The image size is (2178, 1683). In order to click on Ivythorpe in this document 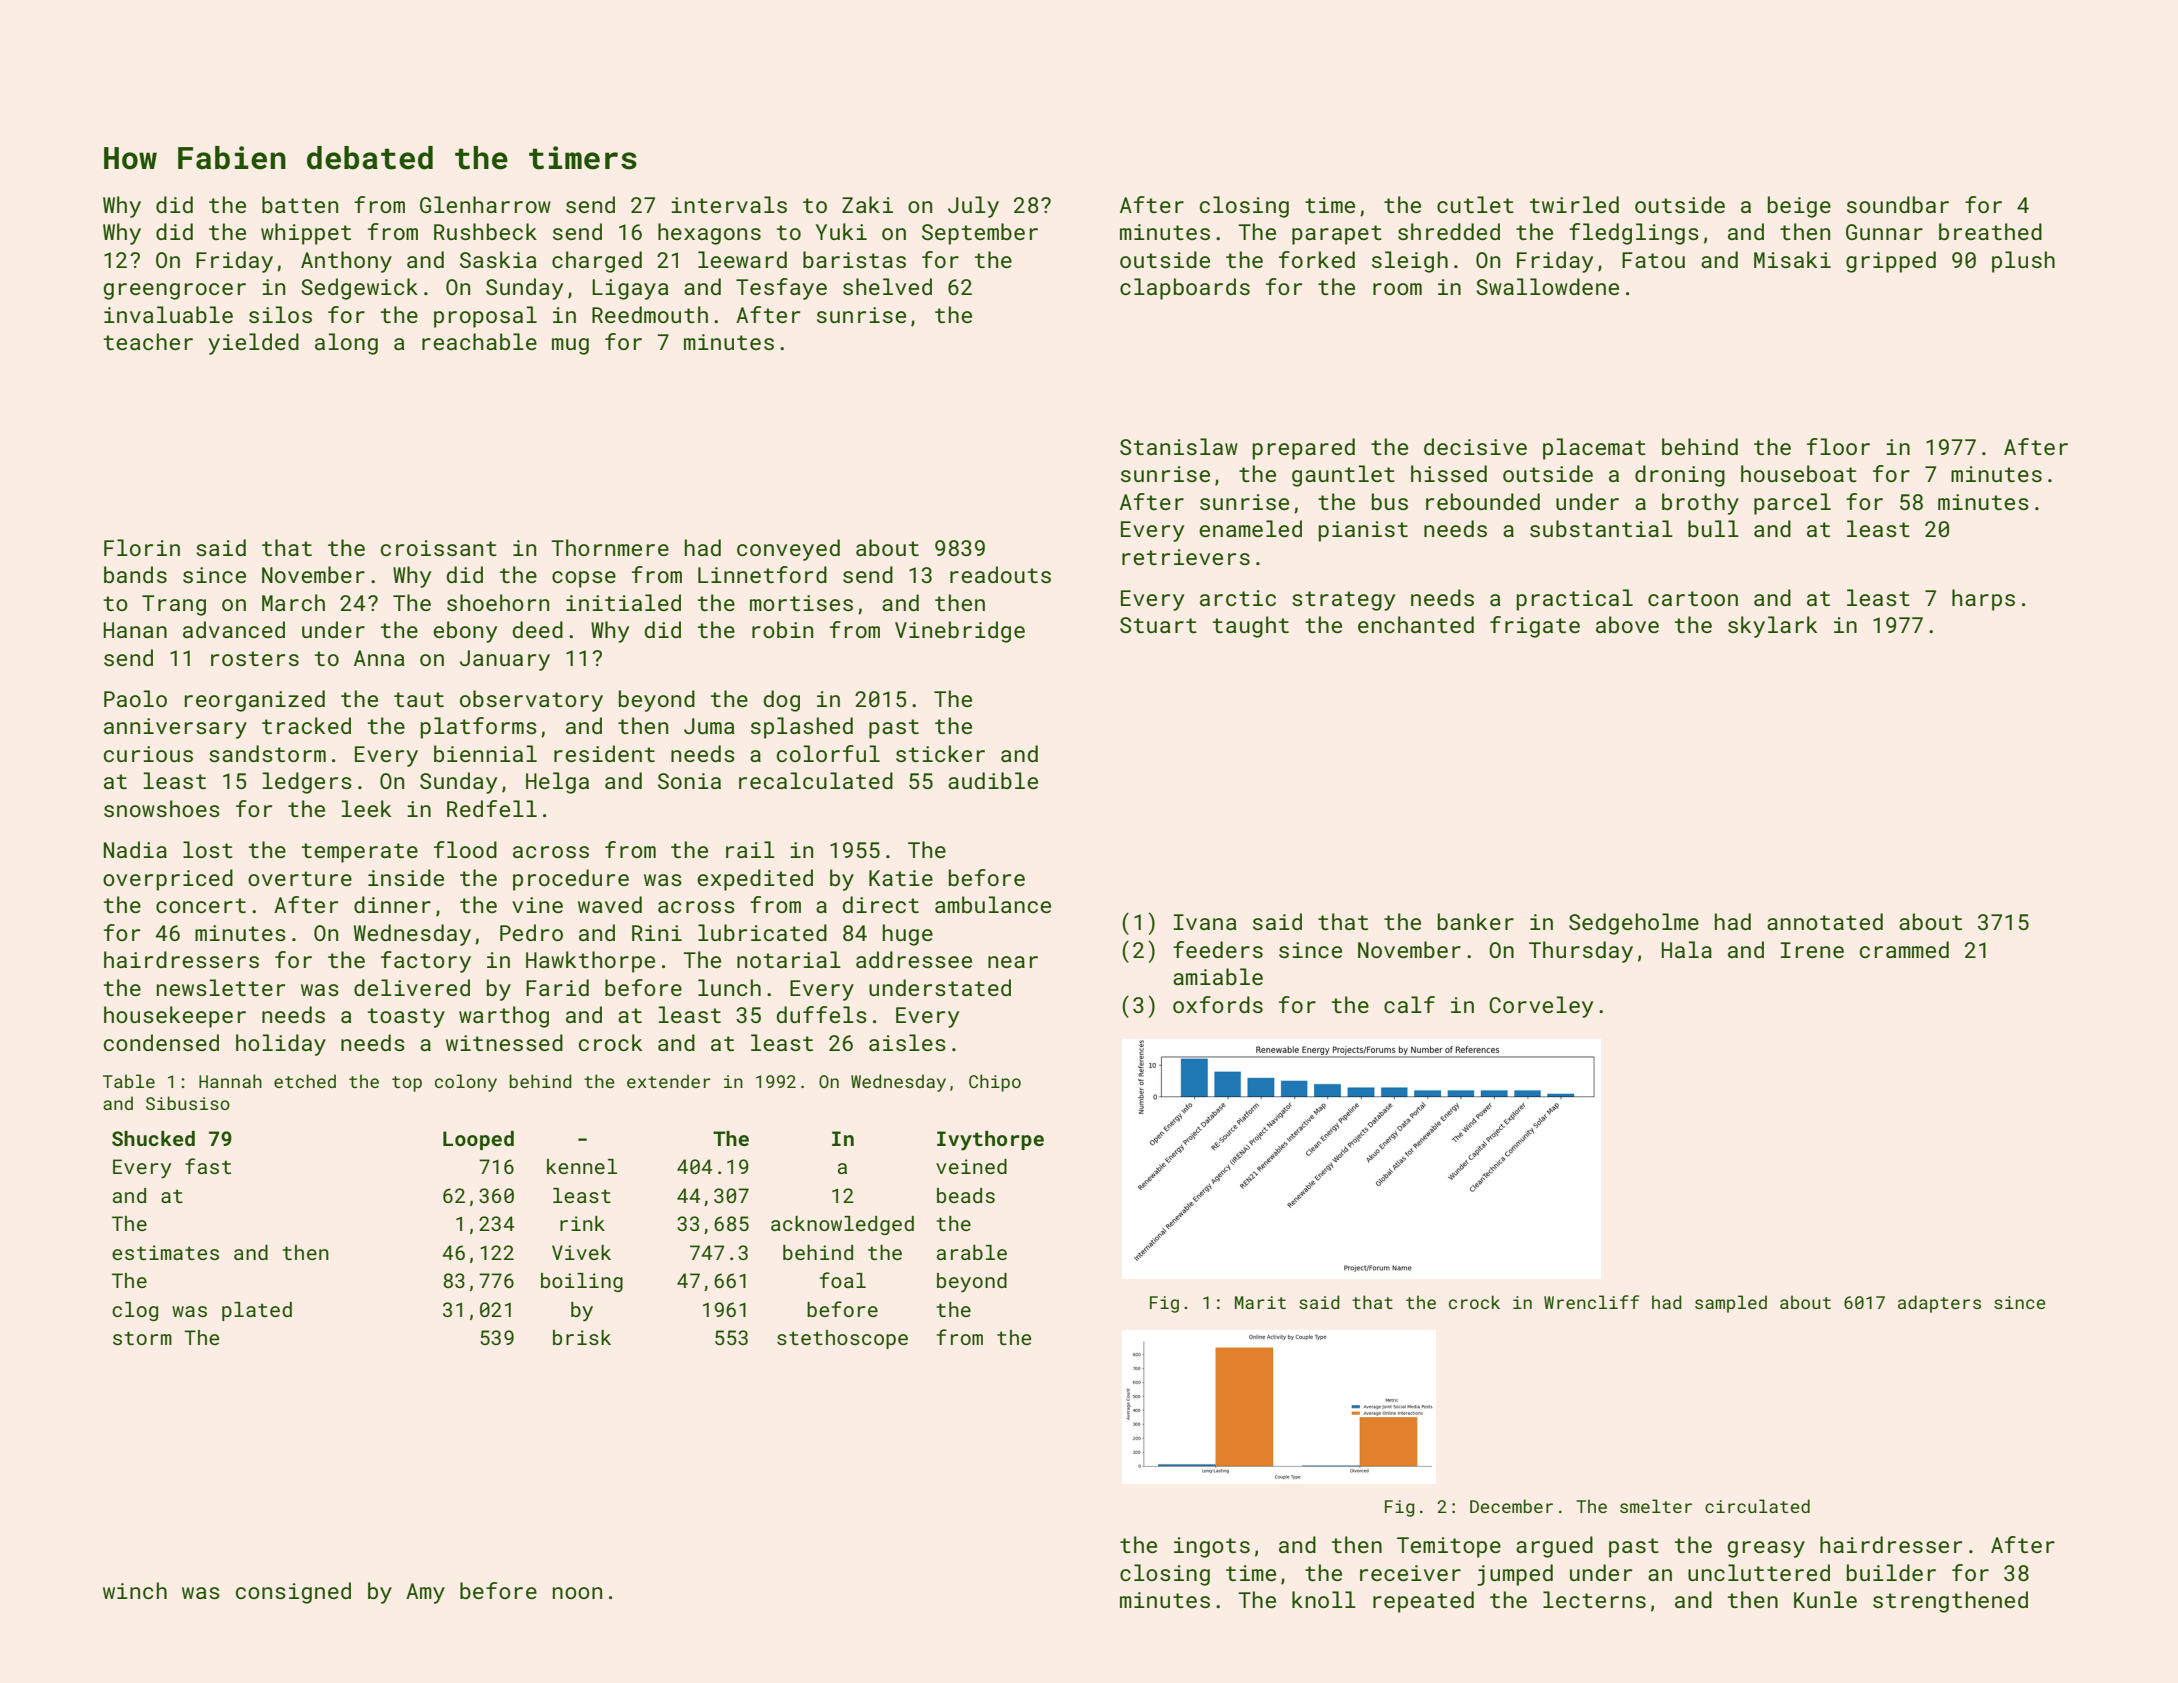, I will do `click(990, 1141)`.
